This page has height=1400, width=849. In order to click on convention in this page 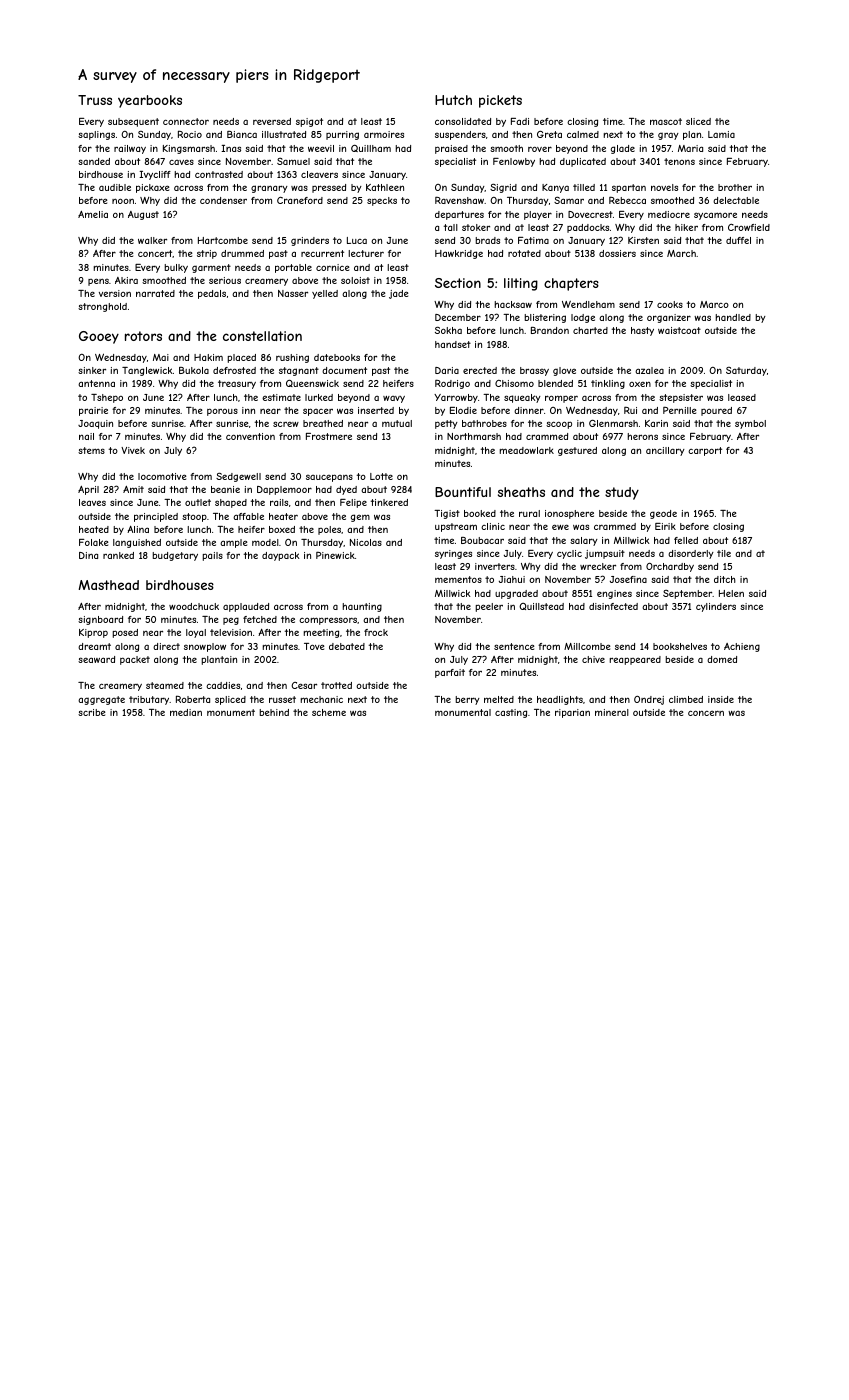, I will do `click(250, 436)`.
